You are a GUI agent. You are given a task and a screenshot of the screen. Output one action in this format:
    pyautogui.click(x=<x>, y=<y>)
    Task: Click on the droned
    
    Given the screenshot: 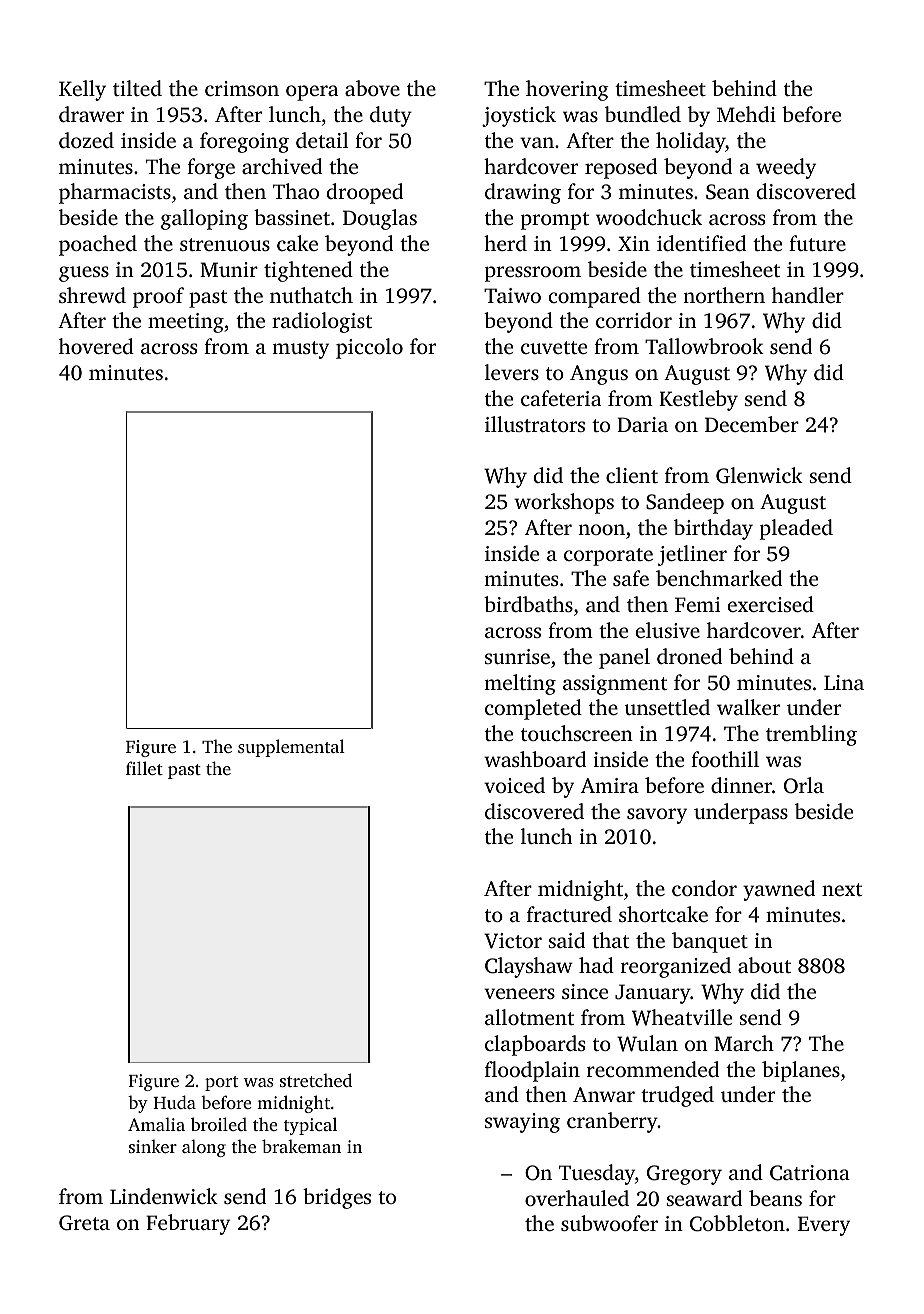 What is the action you would take?
    pyautogui.click(x=689, y=656)
